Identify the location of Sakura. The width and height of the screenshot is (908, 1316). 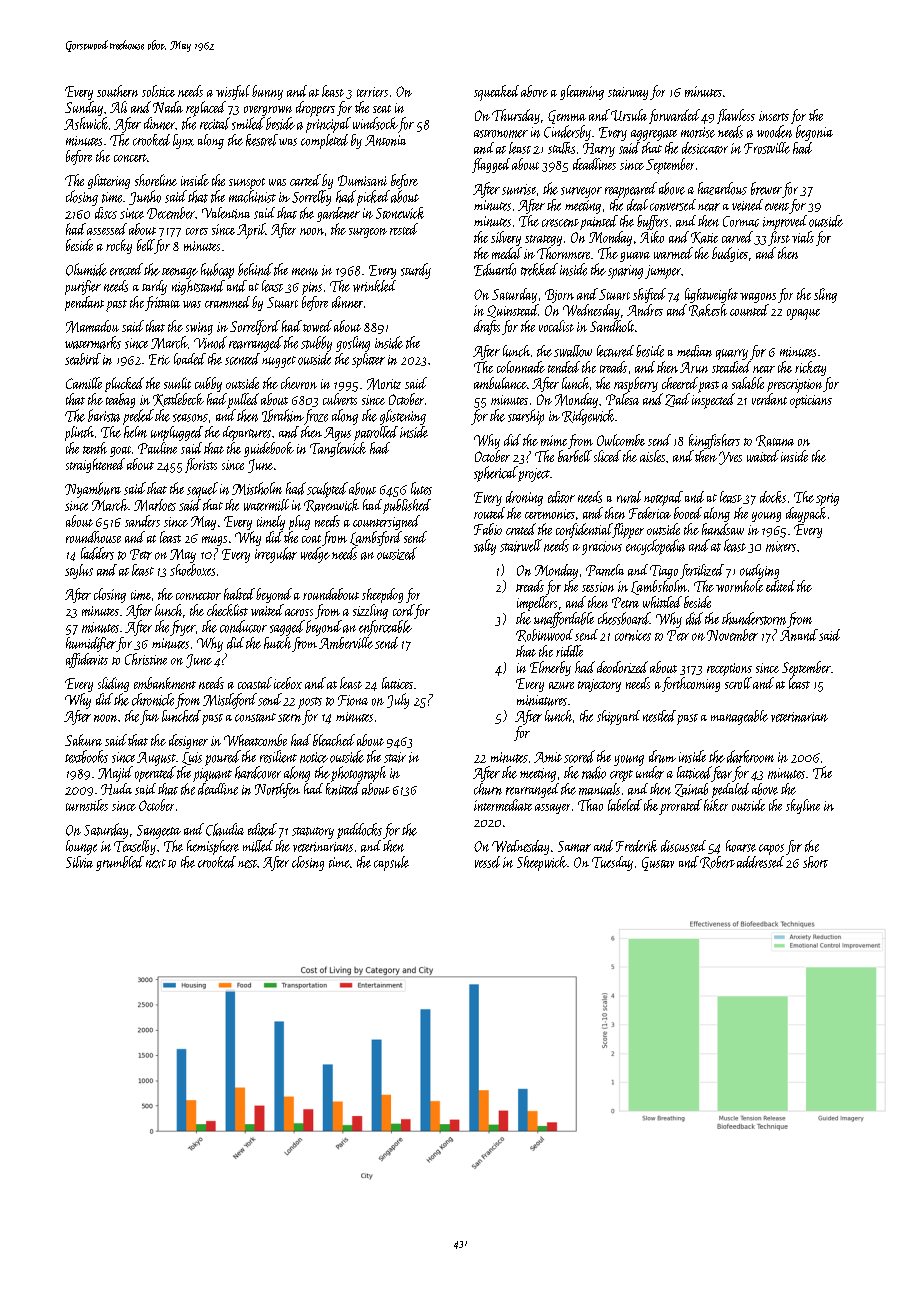
(83, 740).
